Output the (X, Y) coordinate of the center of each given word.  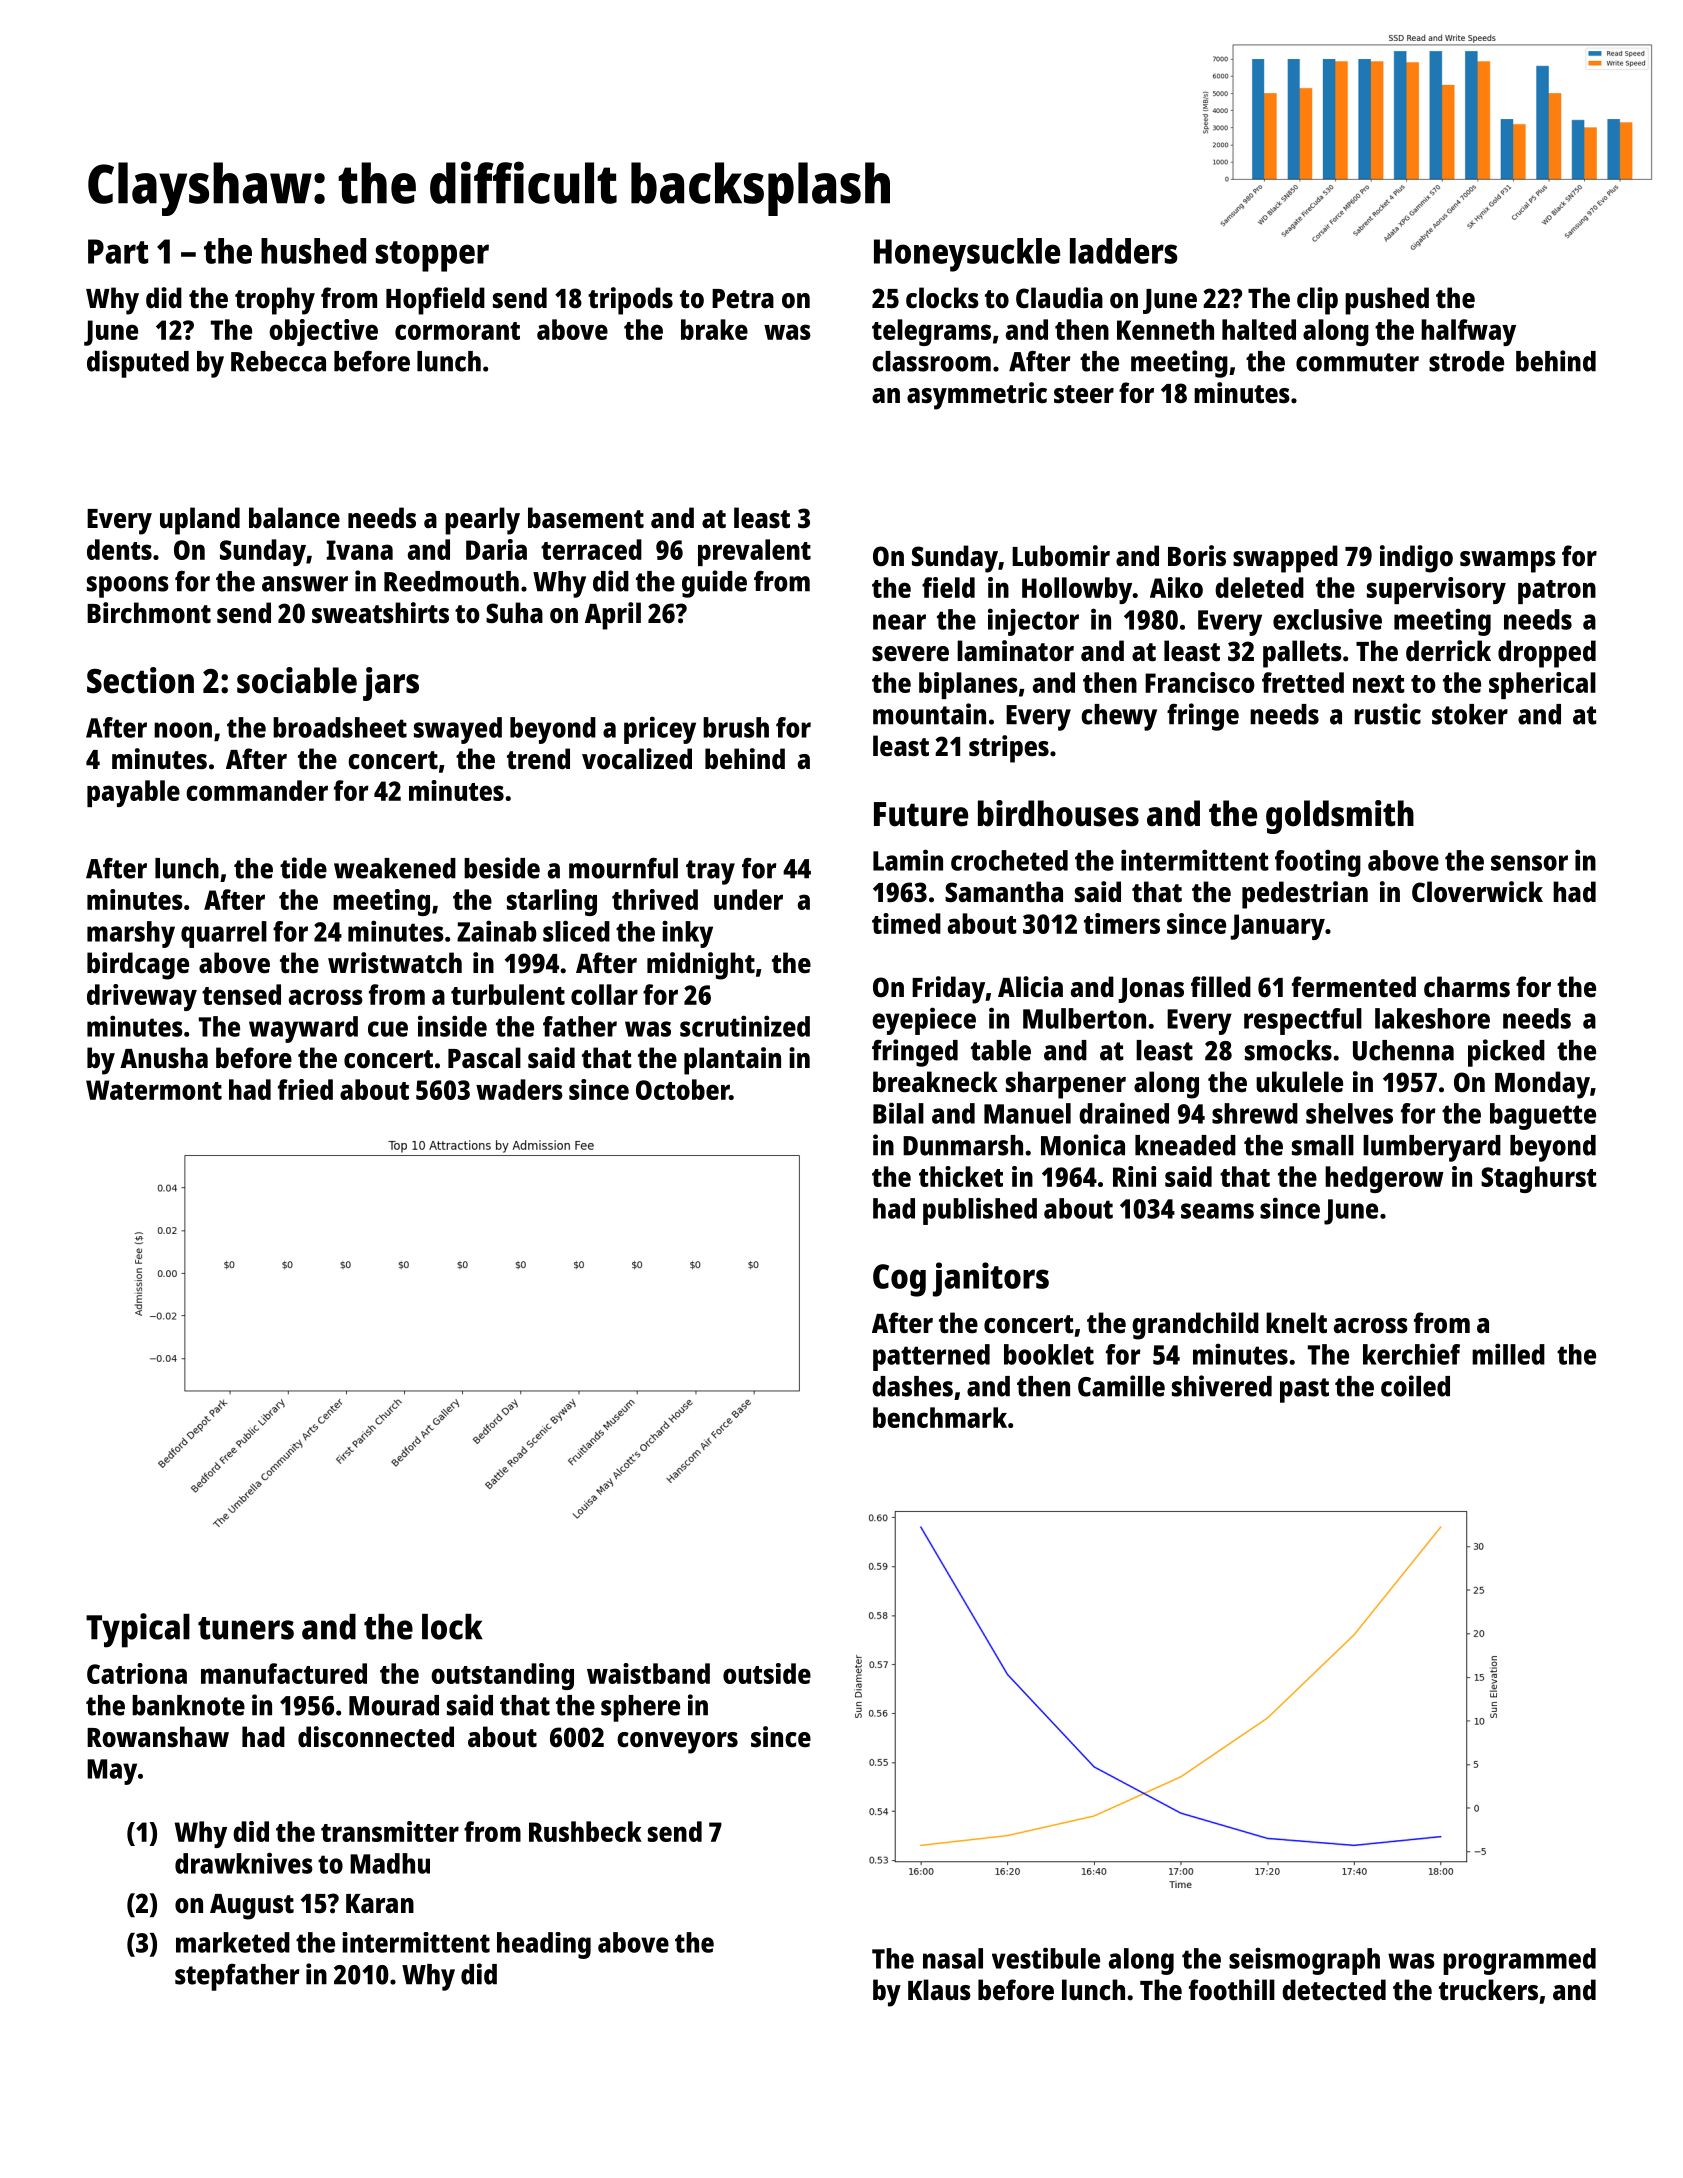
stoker (1470, 714)
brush (736, 727)
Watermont (154, 1090)
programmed (1519, 1961)
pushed (1387, 301)
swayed (458, 730)
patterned (931, 1357)
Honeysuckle (967, 255)
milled (1508, 1354)
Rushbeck (585, 1831)
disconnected (376, 1737)
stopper (432, 256)
